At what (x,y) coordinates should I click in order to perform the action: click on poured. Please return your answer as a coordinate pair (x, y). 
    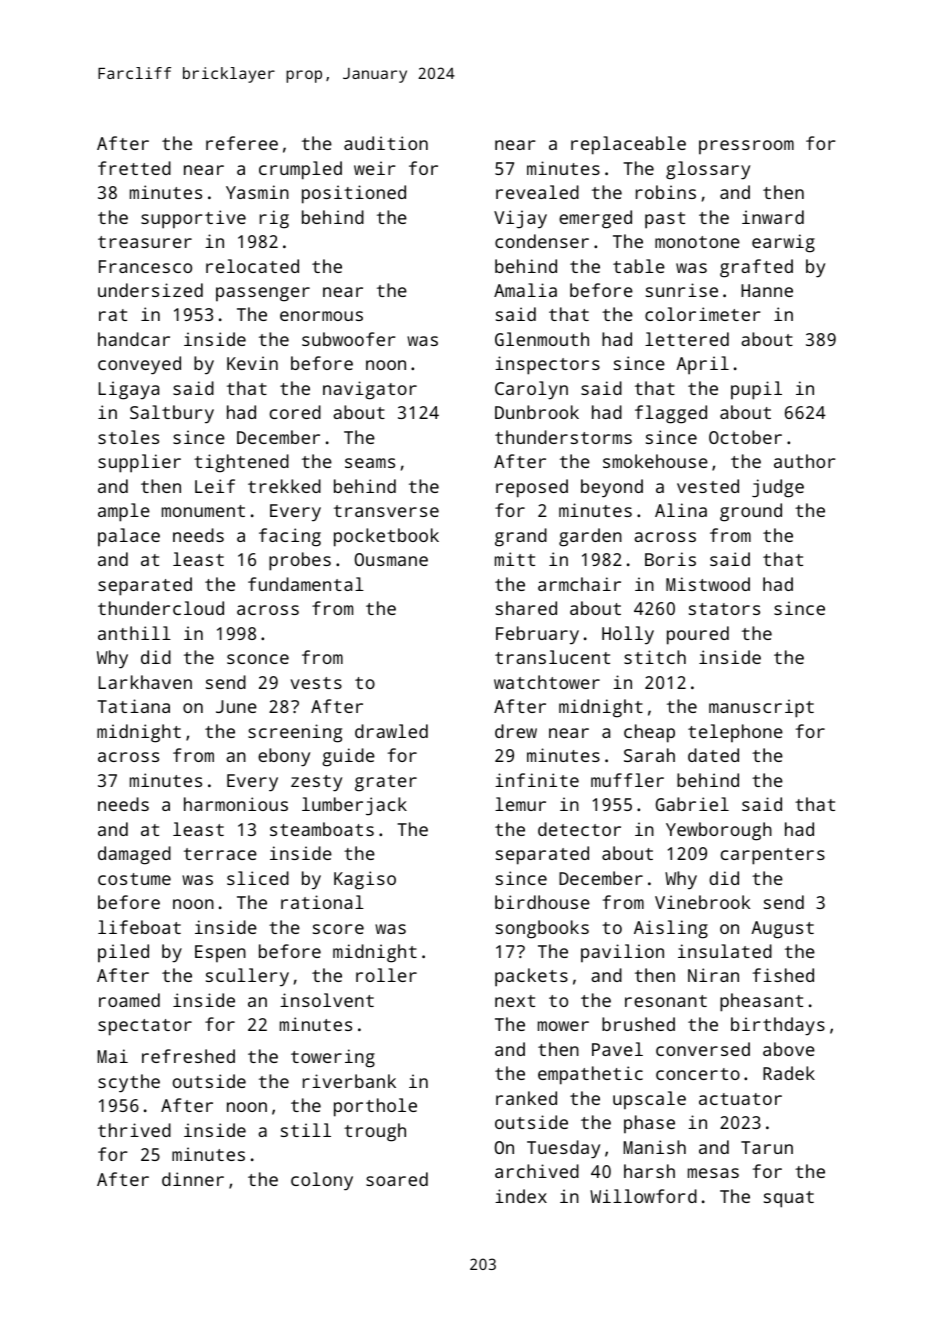
    Looking at the image, I should click on (698, 635).
